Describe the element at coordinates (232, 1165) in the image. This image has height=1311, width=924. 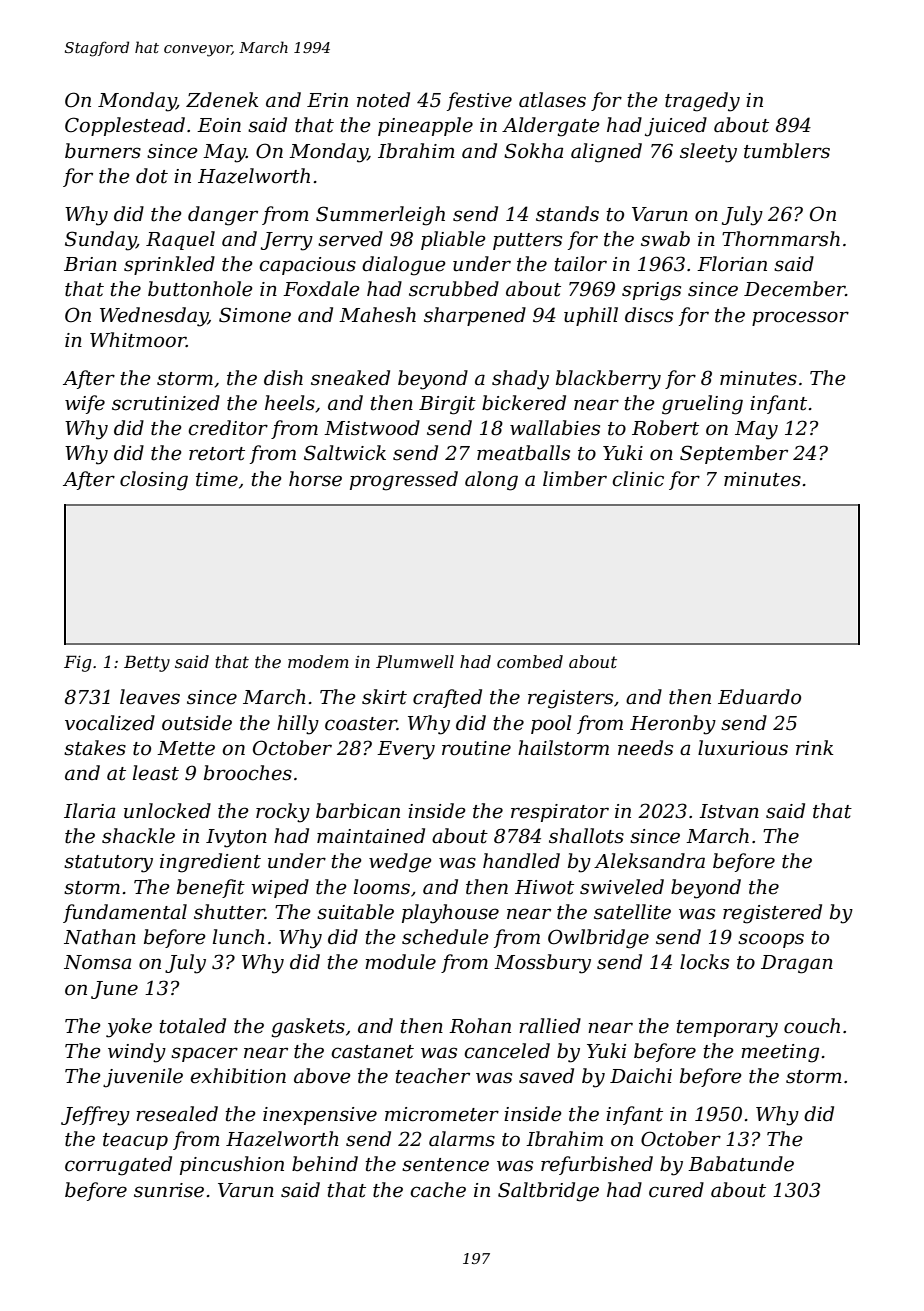
I see `pincushion` at that location.
